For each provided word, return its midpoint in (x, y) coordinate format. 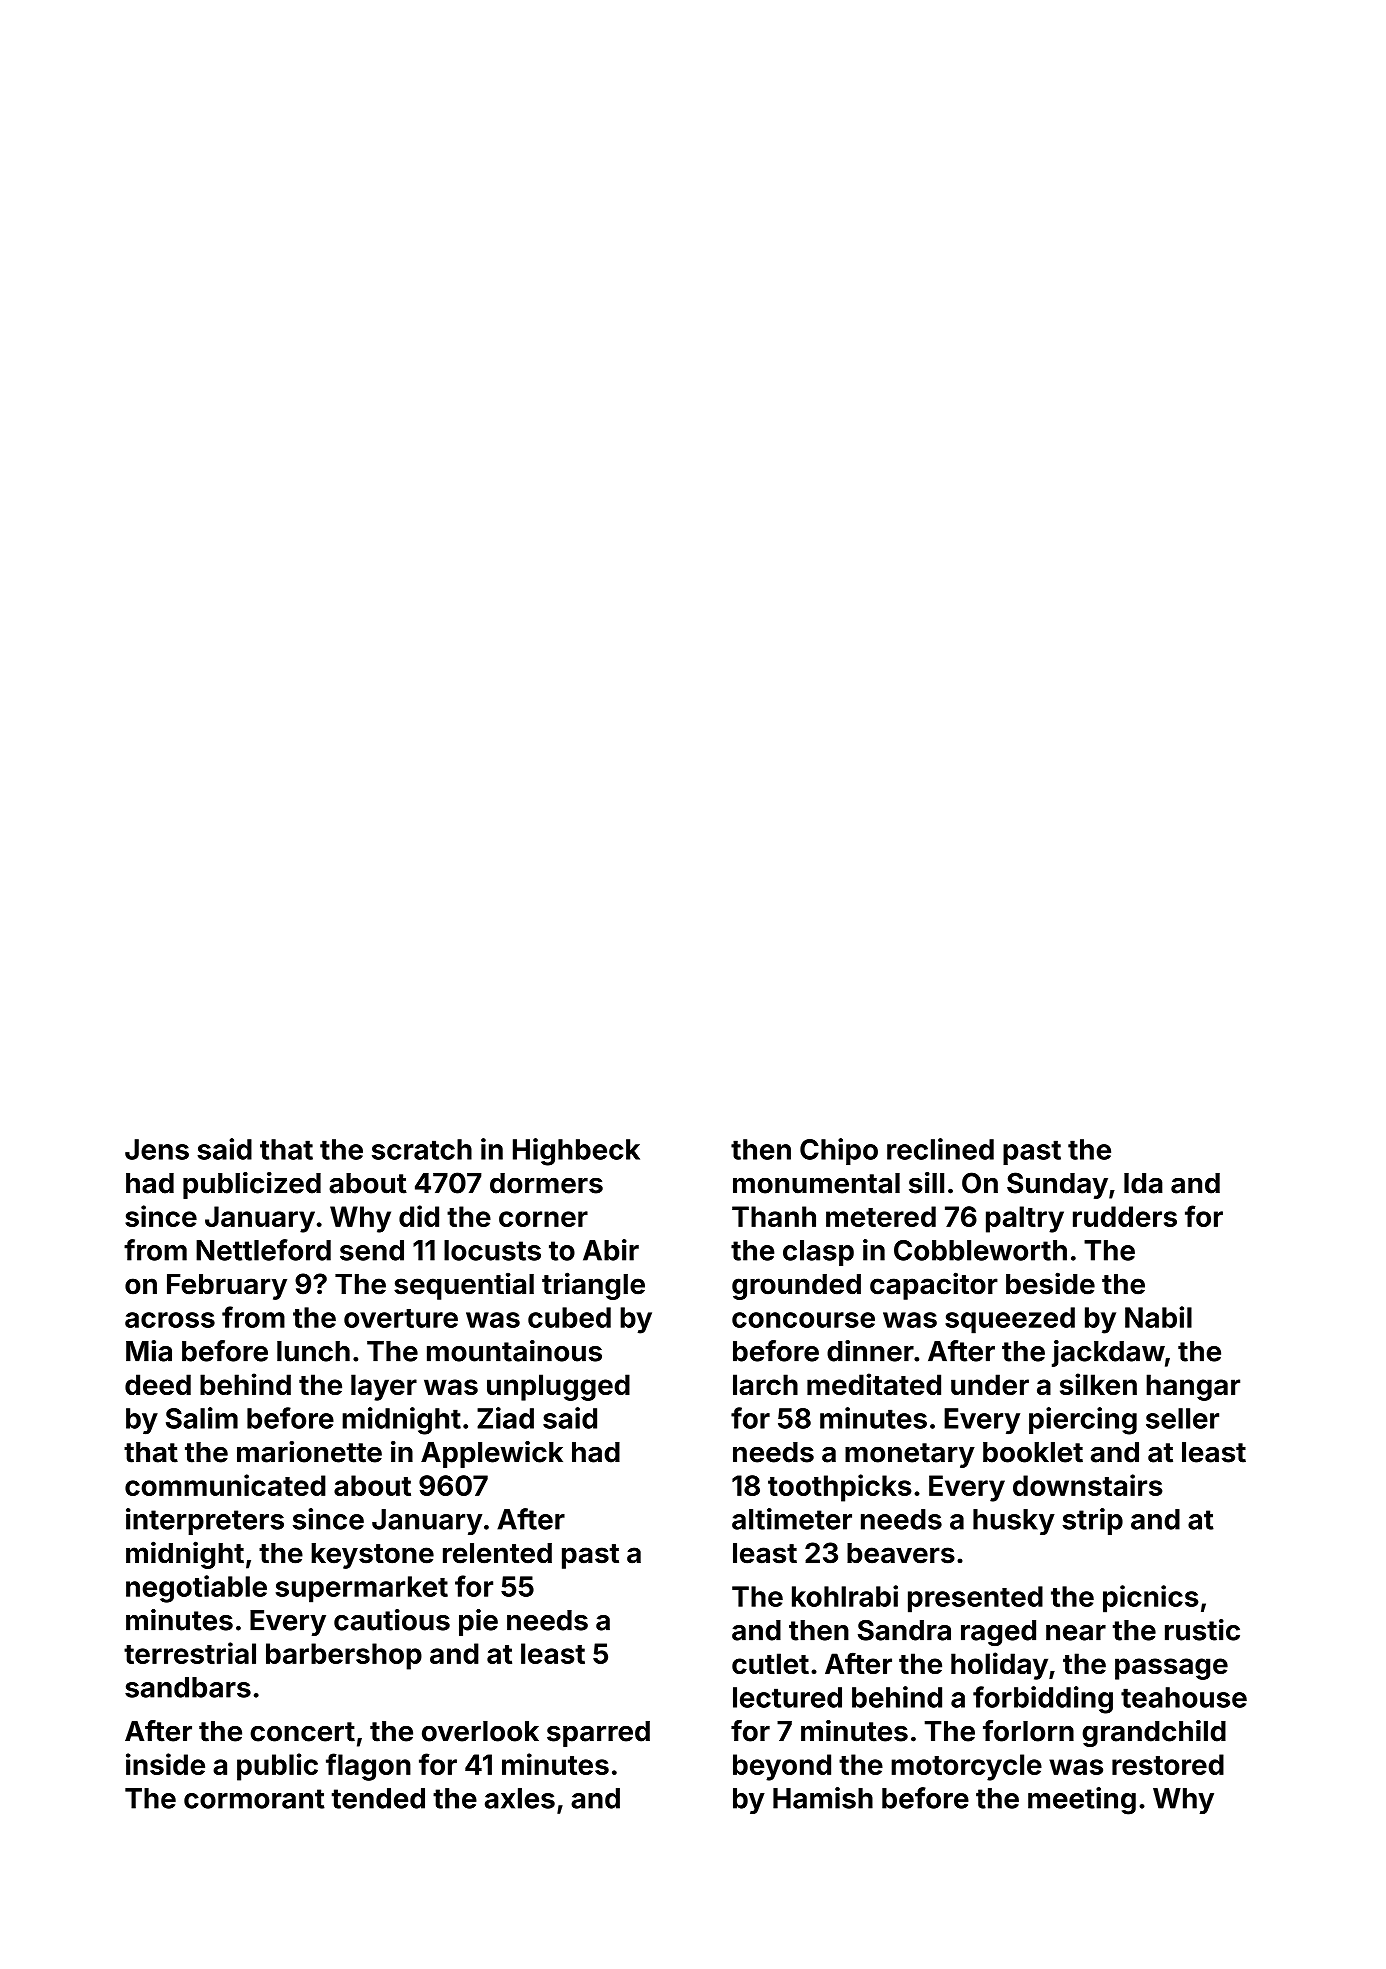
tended (378, 1798)
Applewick (492, 1454)
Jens (157, 1149)
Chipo (839, 1151)
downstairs (1088, 1485)
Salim (202, 1418)
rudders (1125, 1216)
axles (520, 1798)
